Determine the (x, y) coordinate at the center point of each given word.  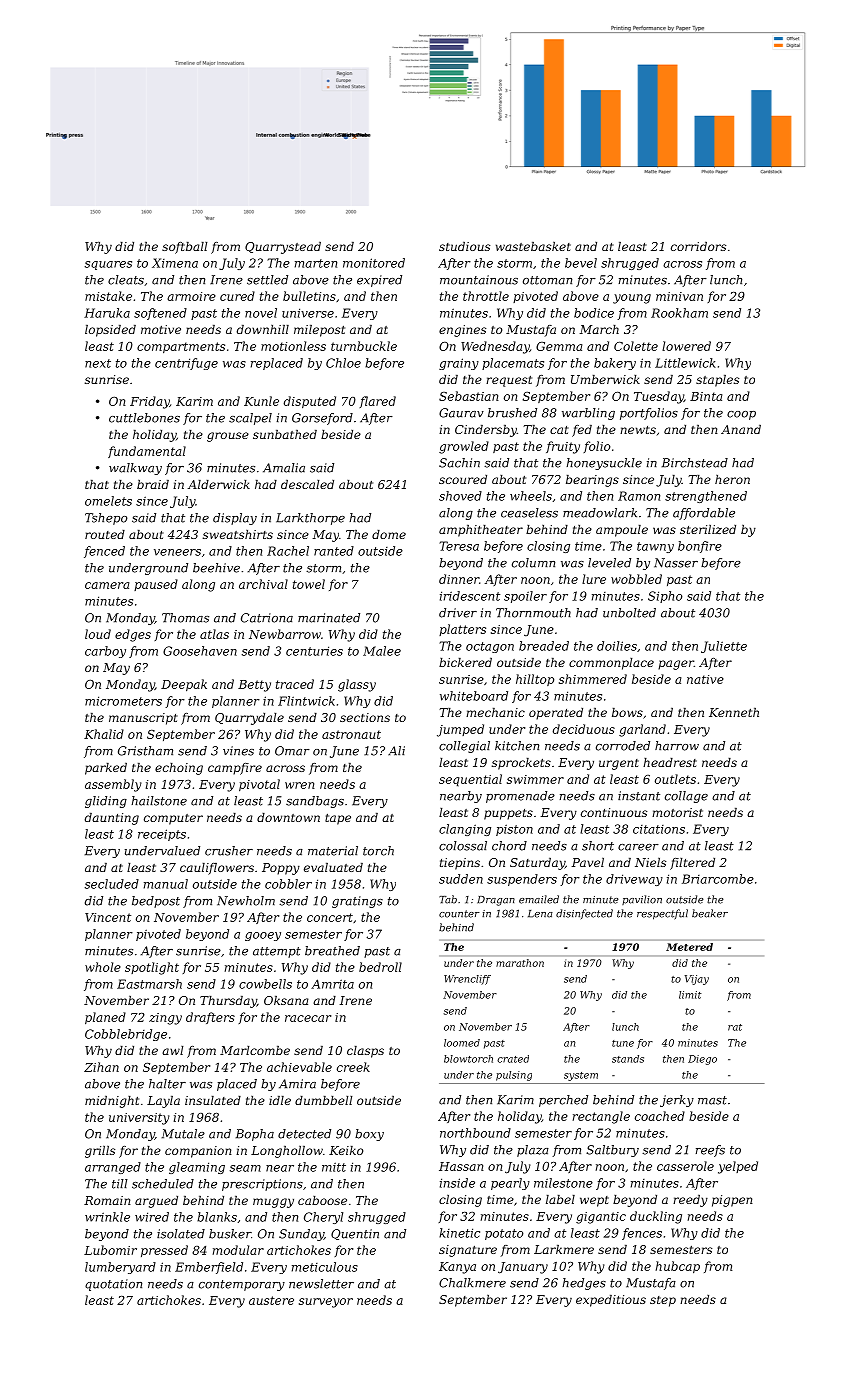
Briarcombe (718, 879)
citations (659, 829)
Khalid (104, 734)
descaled (307, 484)
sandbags (315, 802)
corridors (698, 246)
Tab (448, 899)
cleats (126, 280)
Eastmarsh (149, 984)
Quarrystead (283, 248)
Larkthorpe (310, 519)
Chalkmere (472, 1283)
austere (271, 1300)
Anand (741, 429)
